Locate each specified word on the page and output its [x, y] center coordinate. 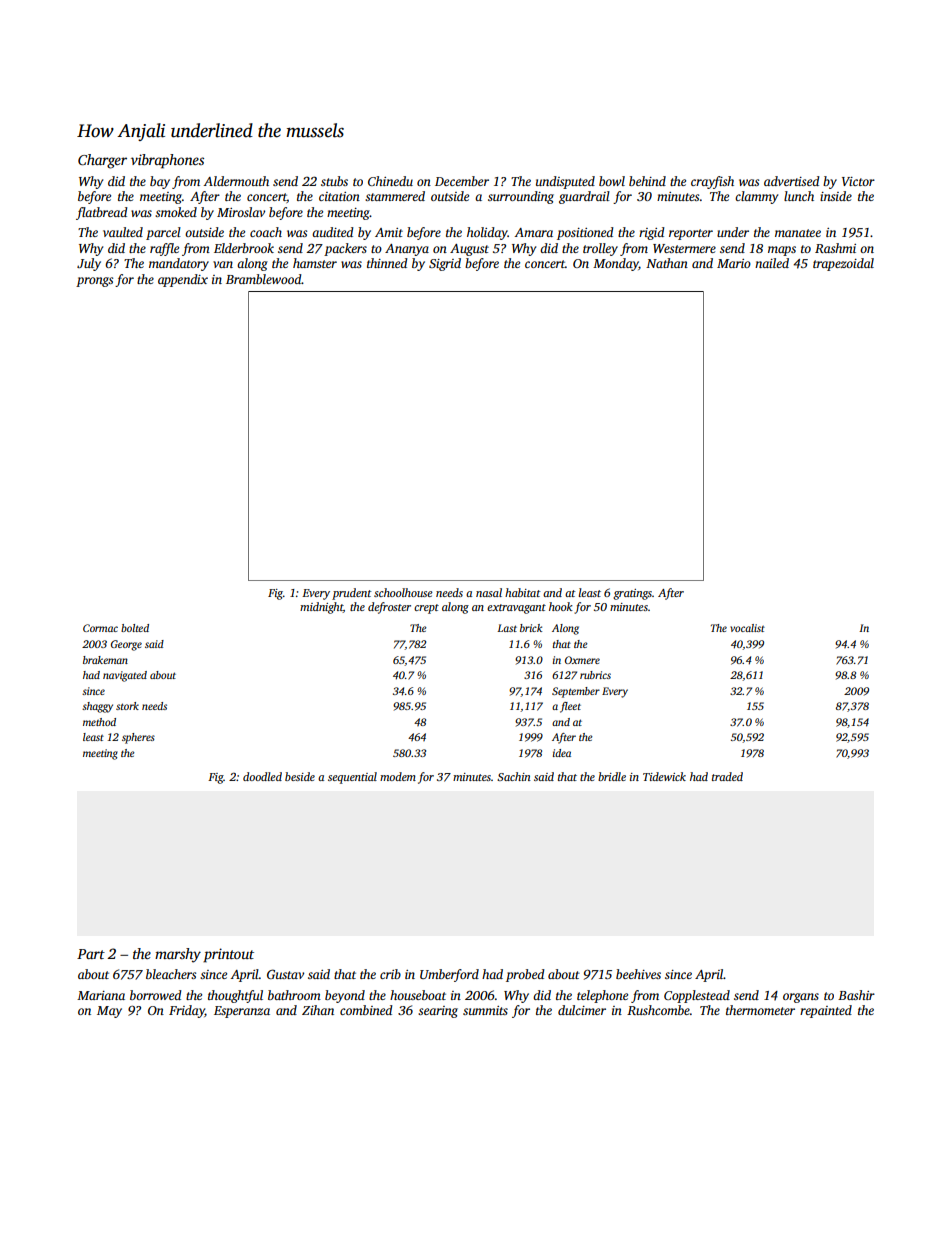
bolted [135, 628]
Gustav [285, 974]
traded [727, 776]
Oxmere [582, 660]
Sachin [514, 776]
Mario [734, 263]
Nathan [667, 263]
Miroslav [241, 212]
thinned [387, 263]
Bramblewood [264, 279]
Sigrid [445, 264]
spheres [138, 738]
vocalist [747, 628]
